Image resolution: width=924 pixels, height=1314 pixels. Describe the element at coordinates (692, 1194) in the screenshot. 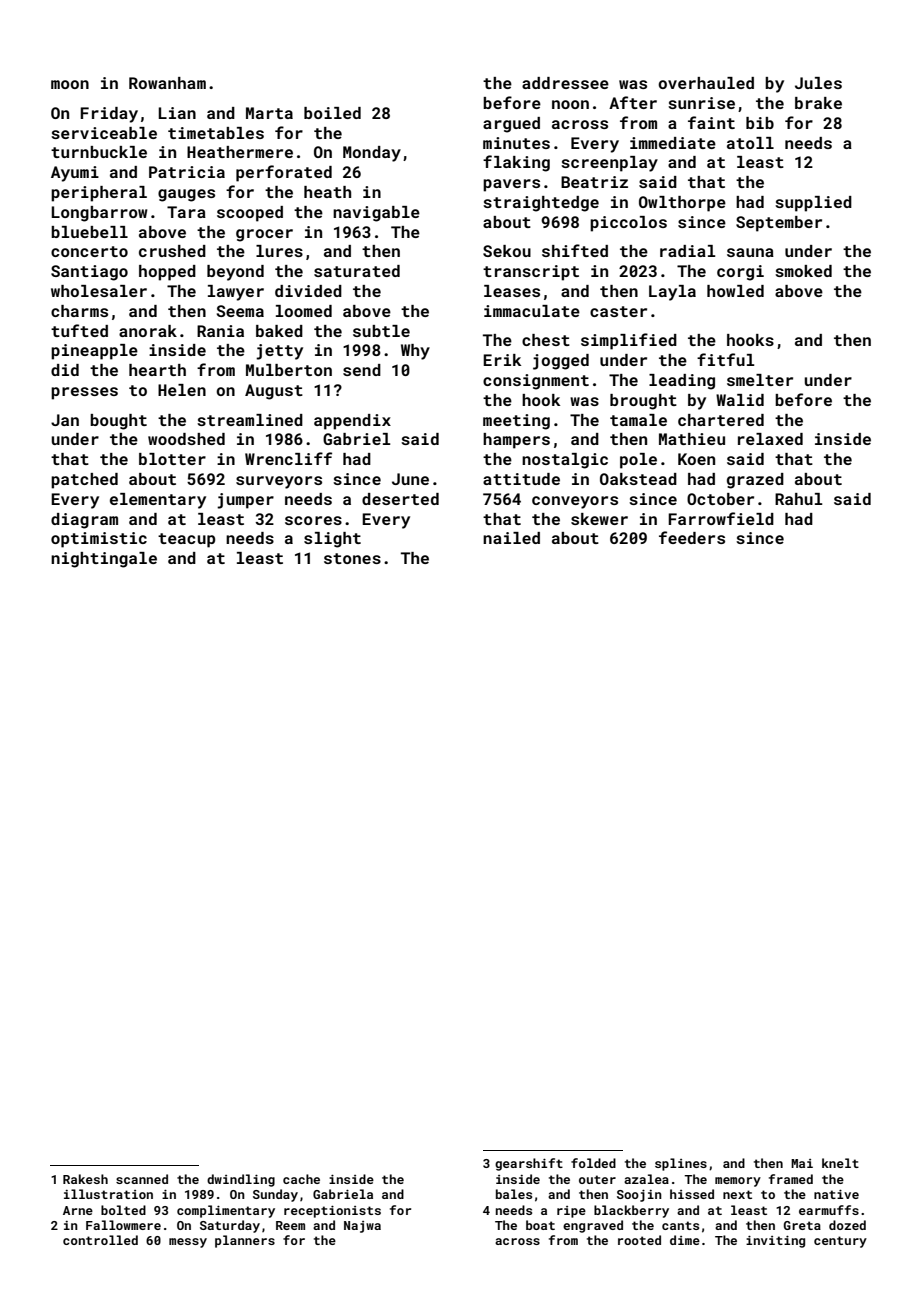

I see `hissed` at that location.
